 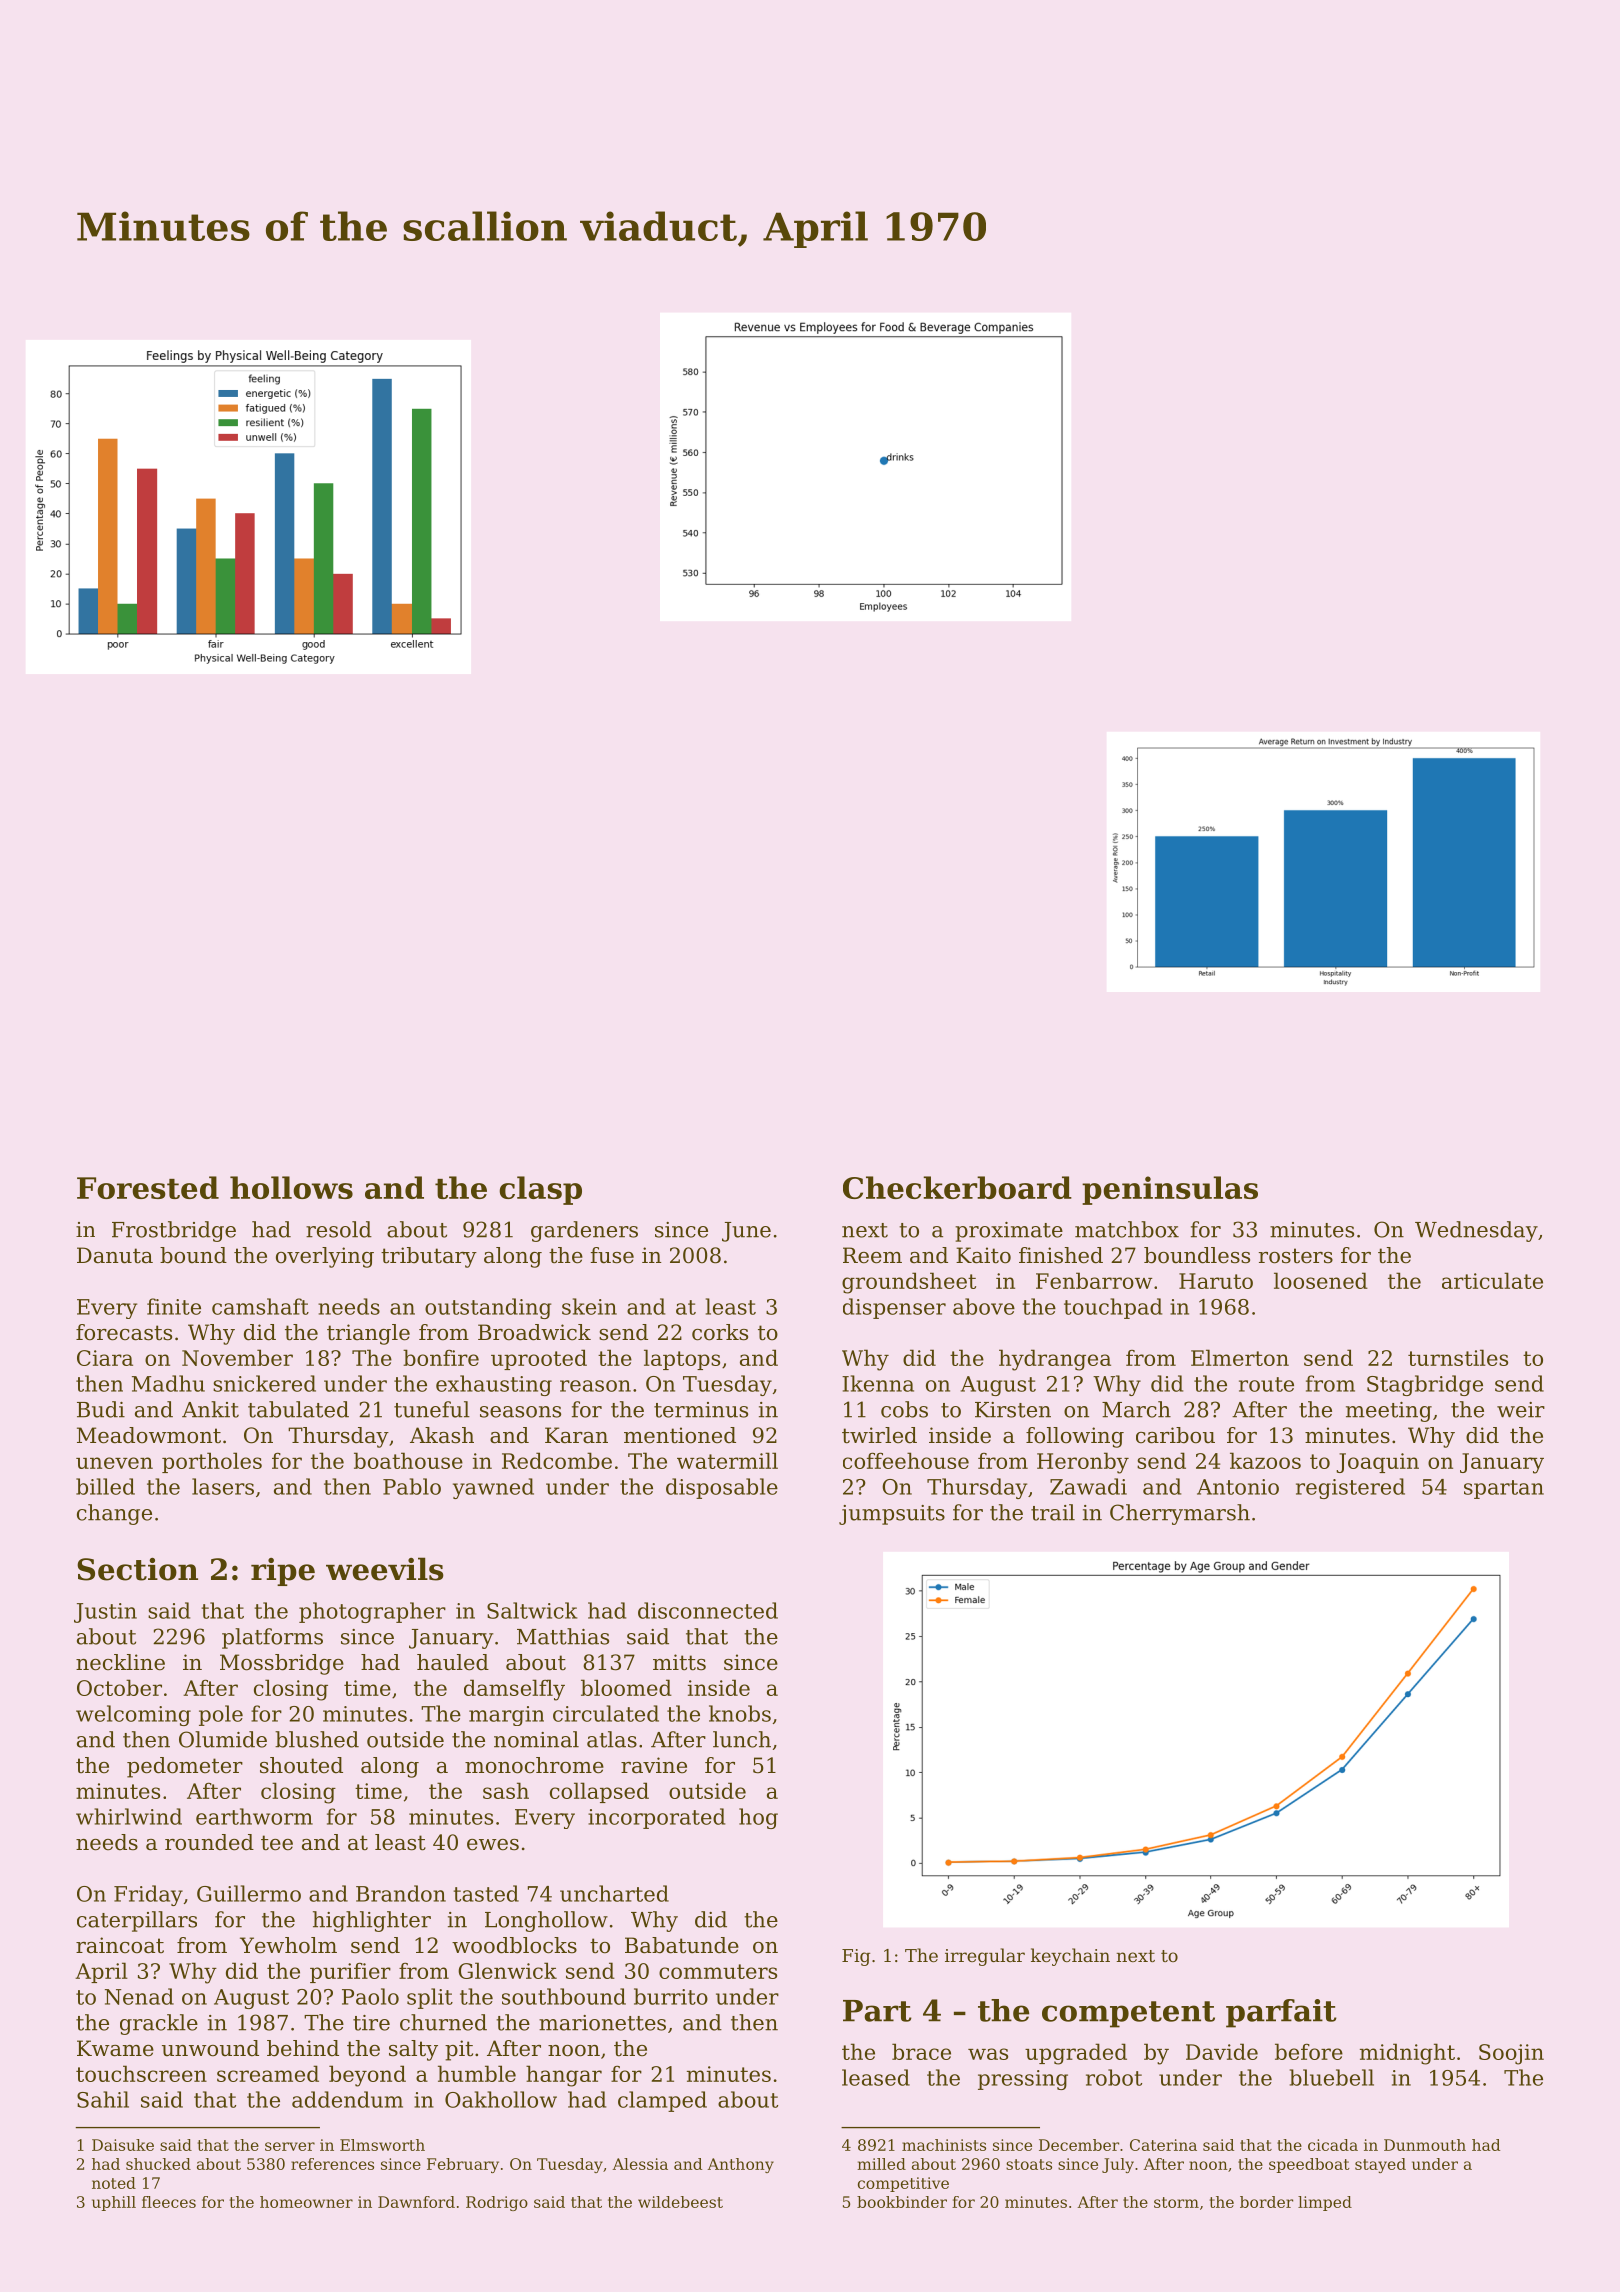 I want to click on camshaft, so click(x=260, y=1306).
